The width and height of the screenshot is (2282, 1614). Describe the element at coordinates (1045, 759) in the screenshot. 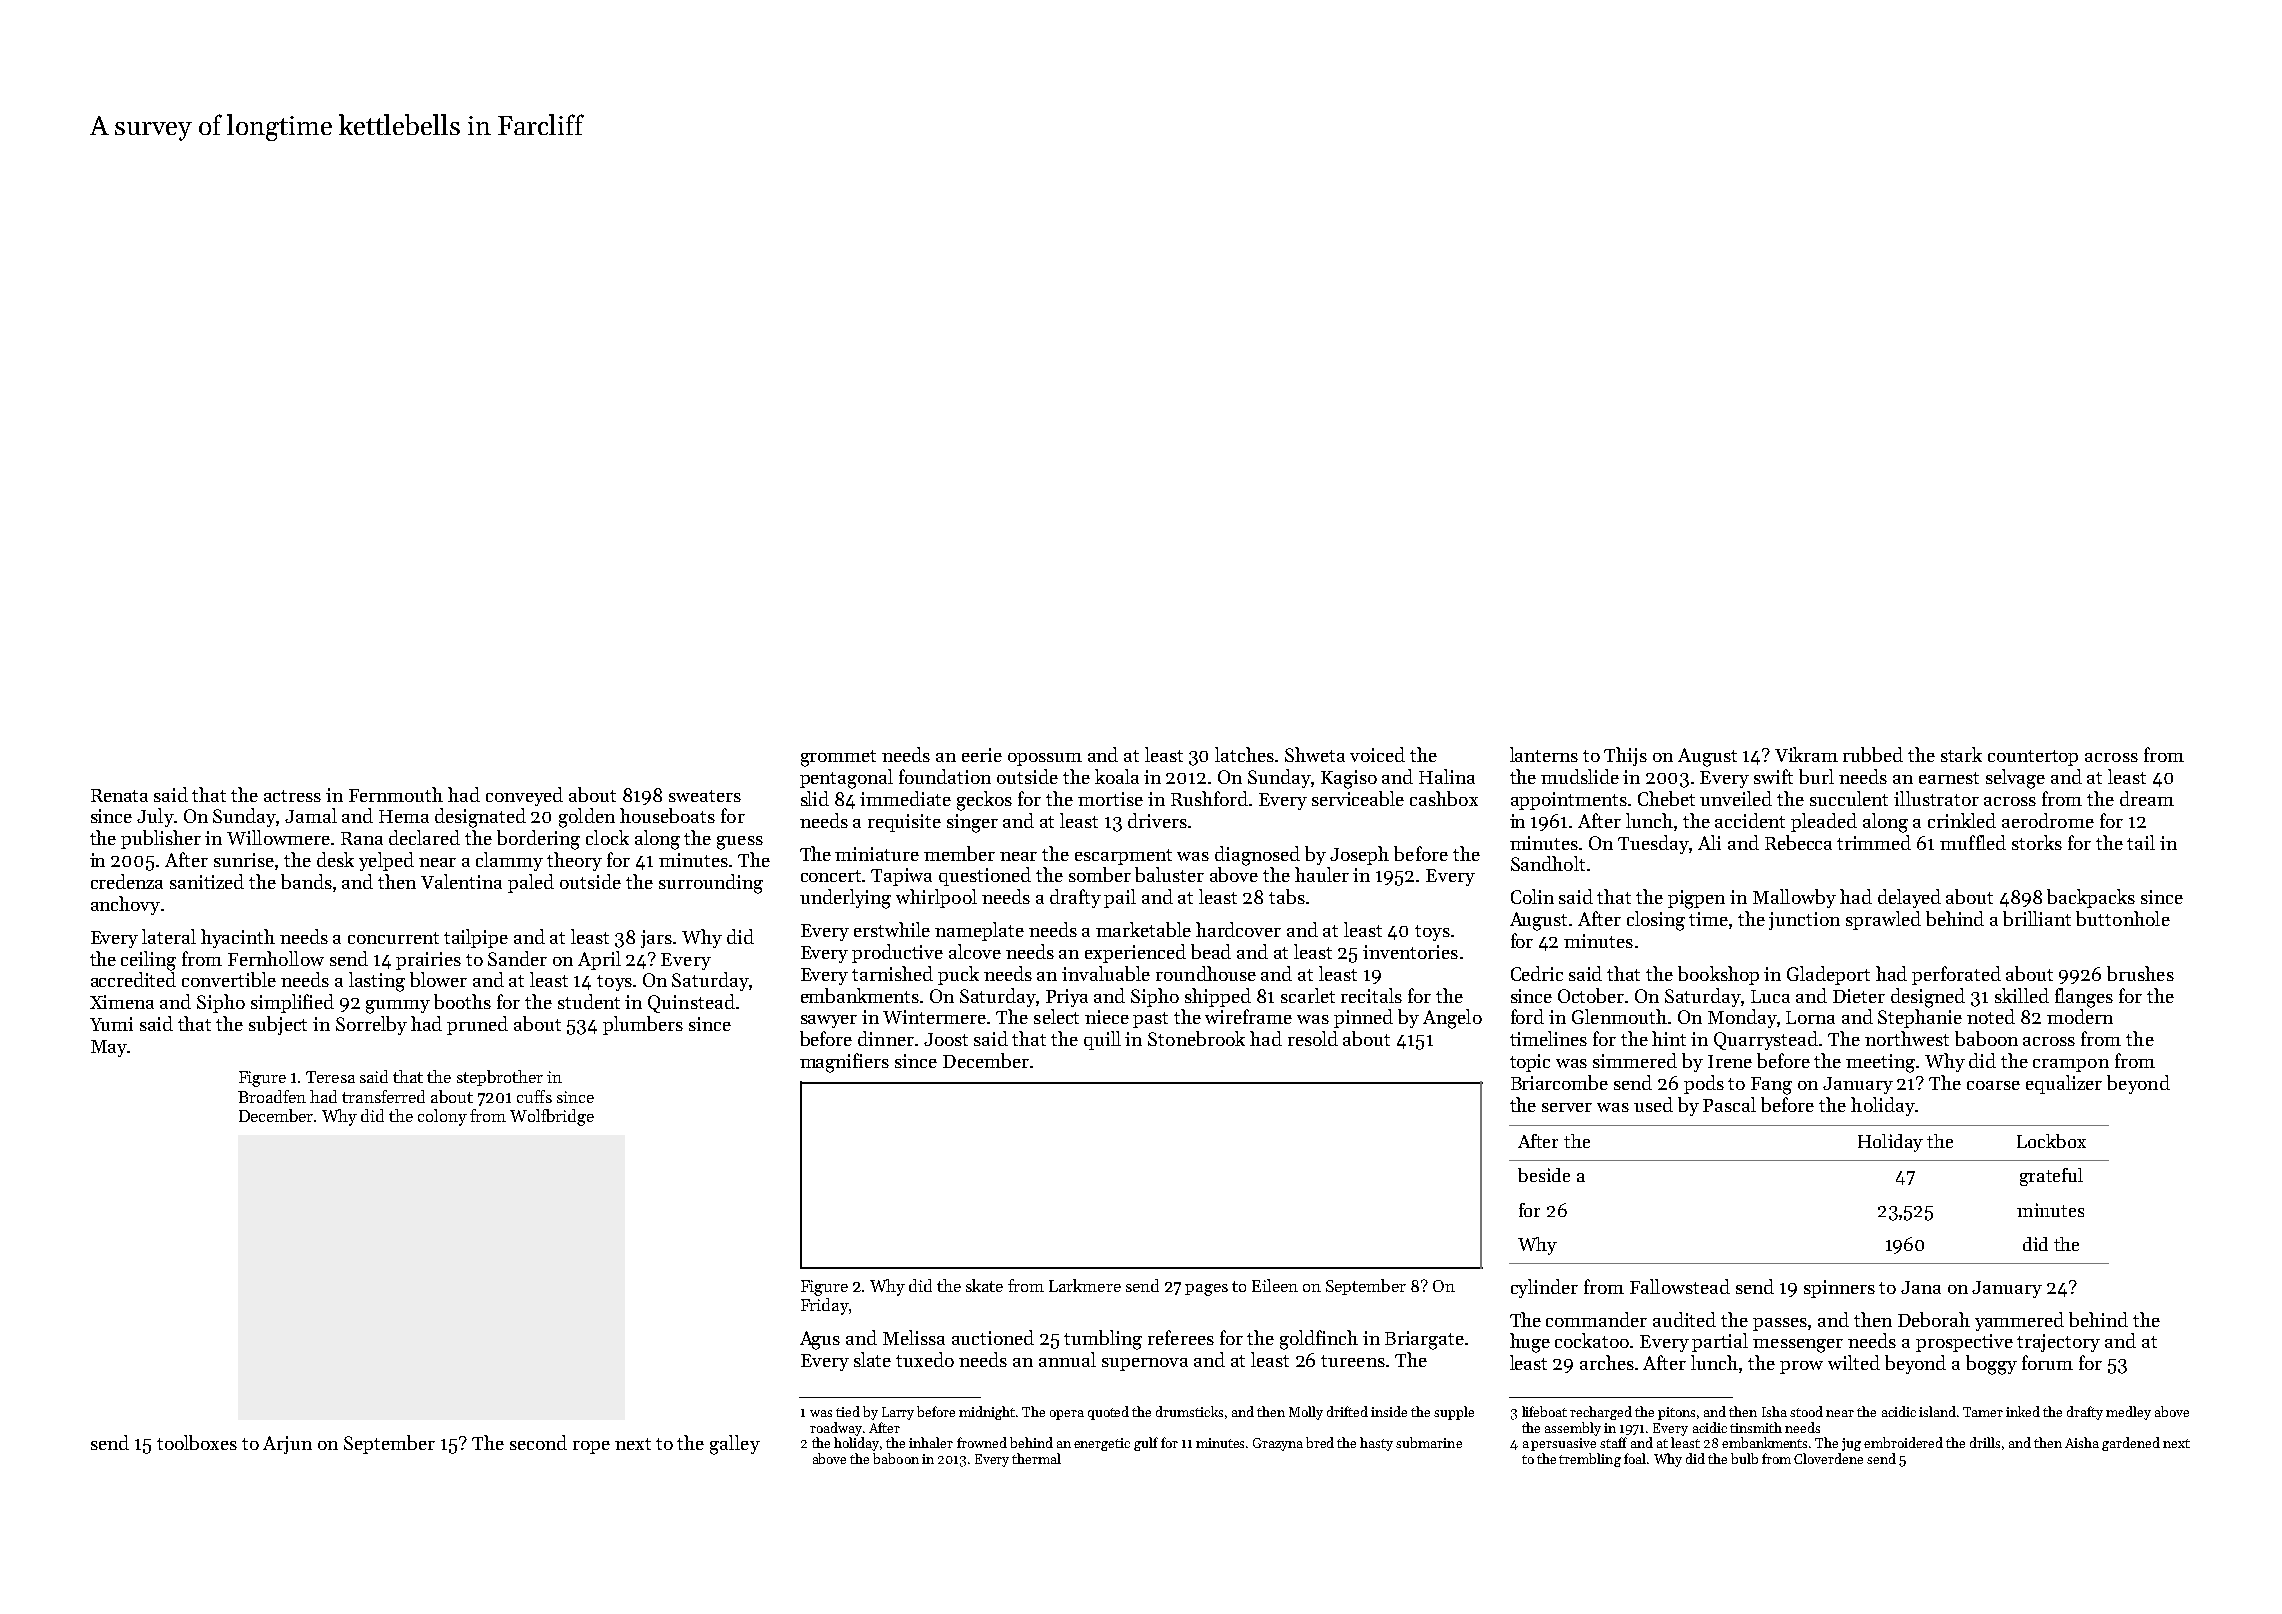

I see `opossum` at that location.
